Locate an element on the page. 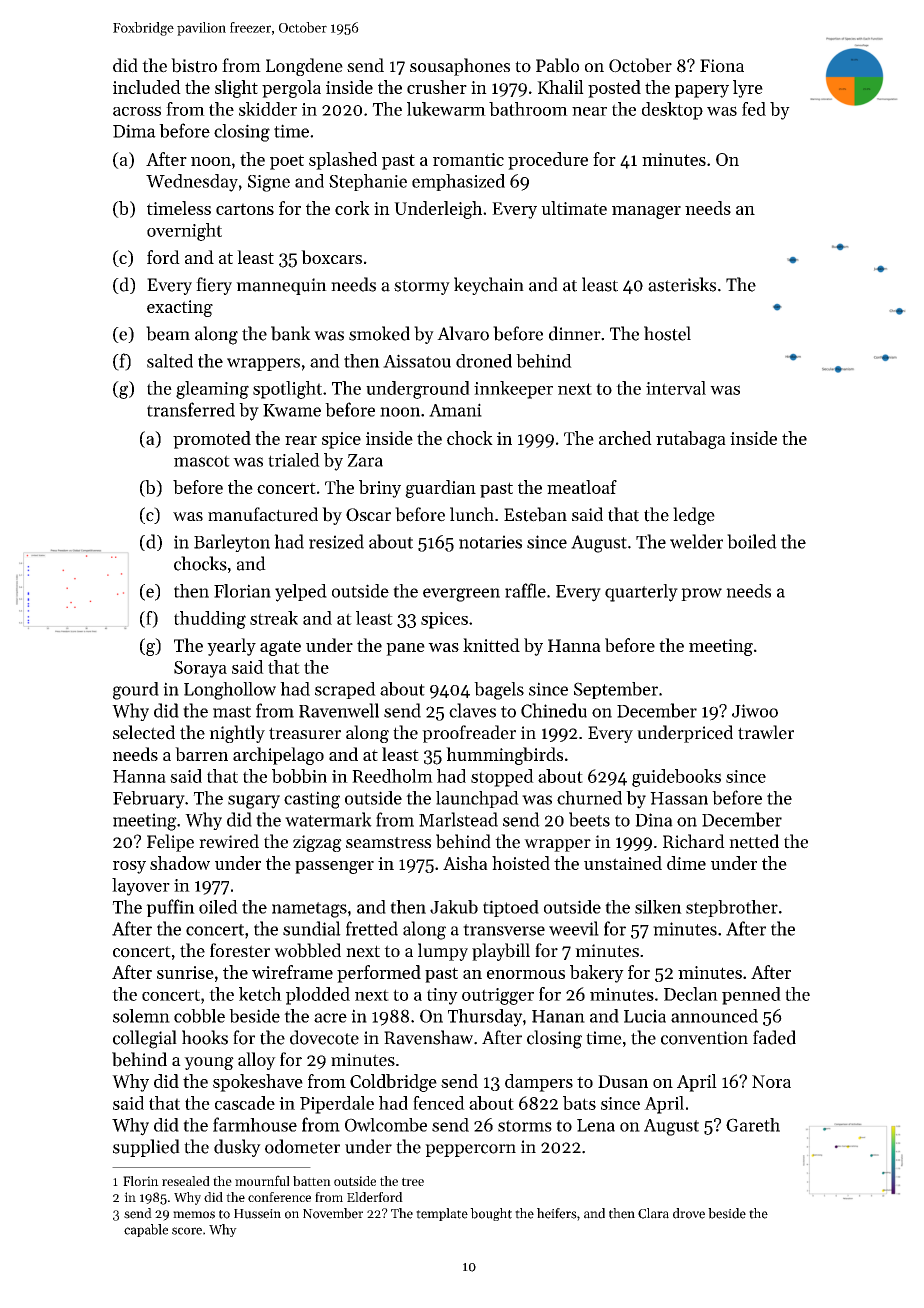 The image size is (924, 1308). heifers is located at coordinates (557, 1213).
